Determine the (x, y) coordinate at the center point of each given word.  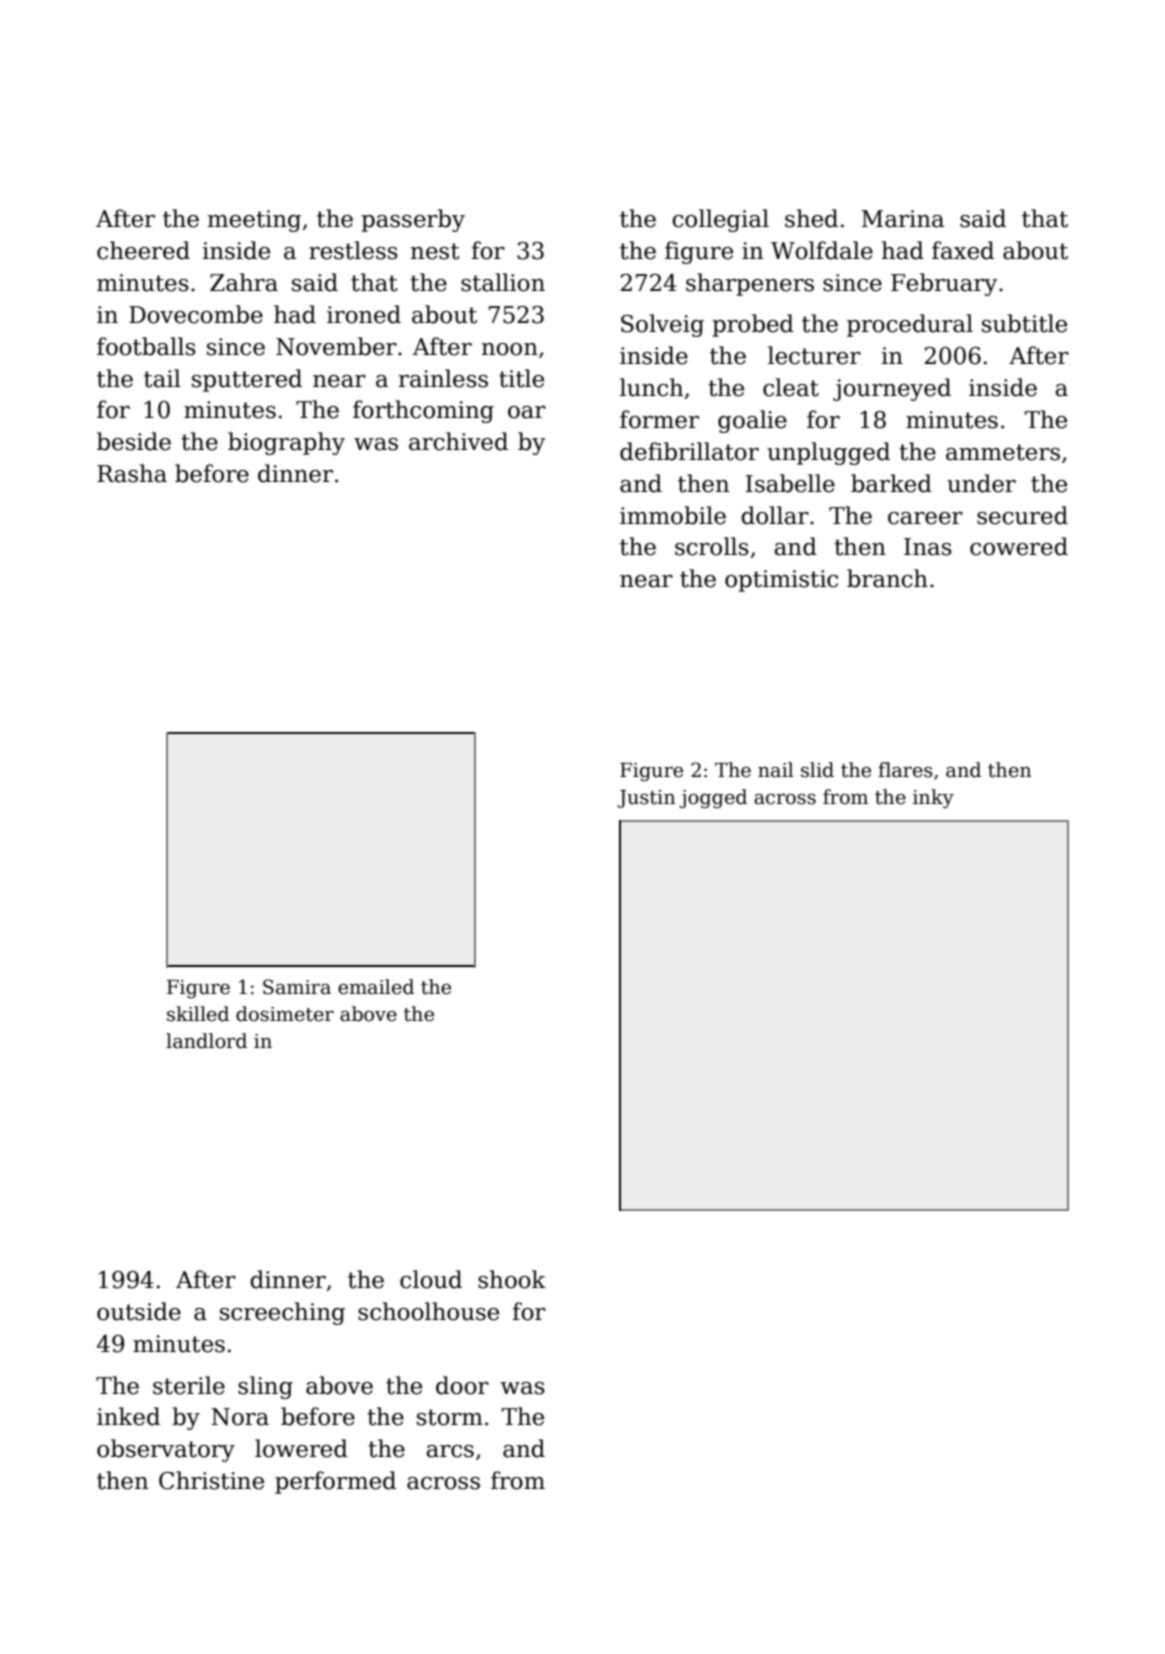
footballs (146, 346)
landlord (206, 1041)
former (659, 419)
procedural (910, 325)
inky (933, 798)
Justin (646, 799)
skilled (198, 1014)
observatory (166, 1450)
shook (512, 1279)
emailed (376, 987)
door (462, 1385)
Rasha (132, 473)
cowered (1019, 546)
